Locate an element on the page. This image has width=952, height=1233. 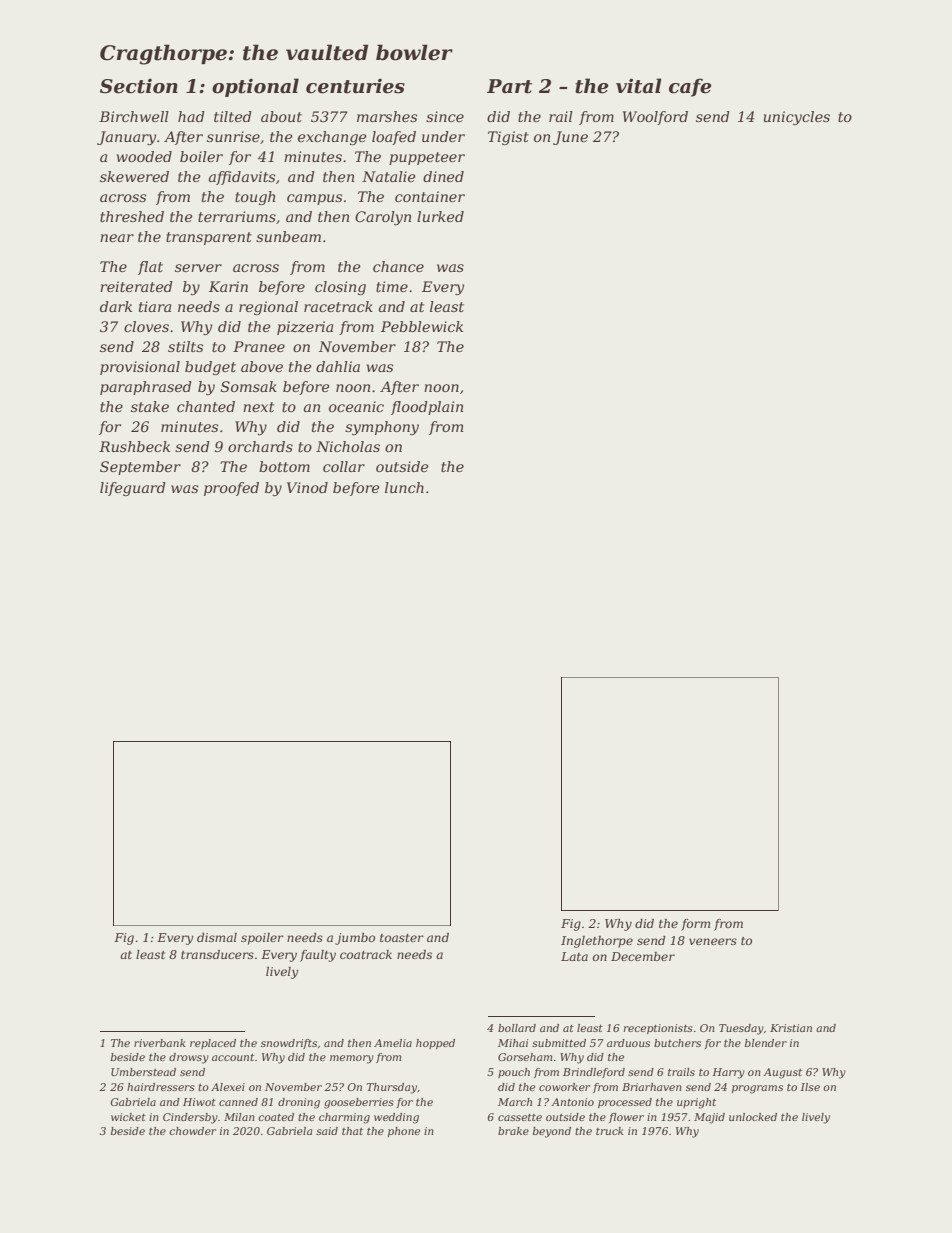
Natalie is located at coordinates (389, 176).
